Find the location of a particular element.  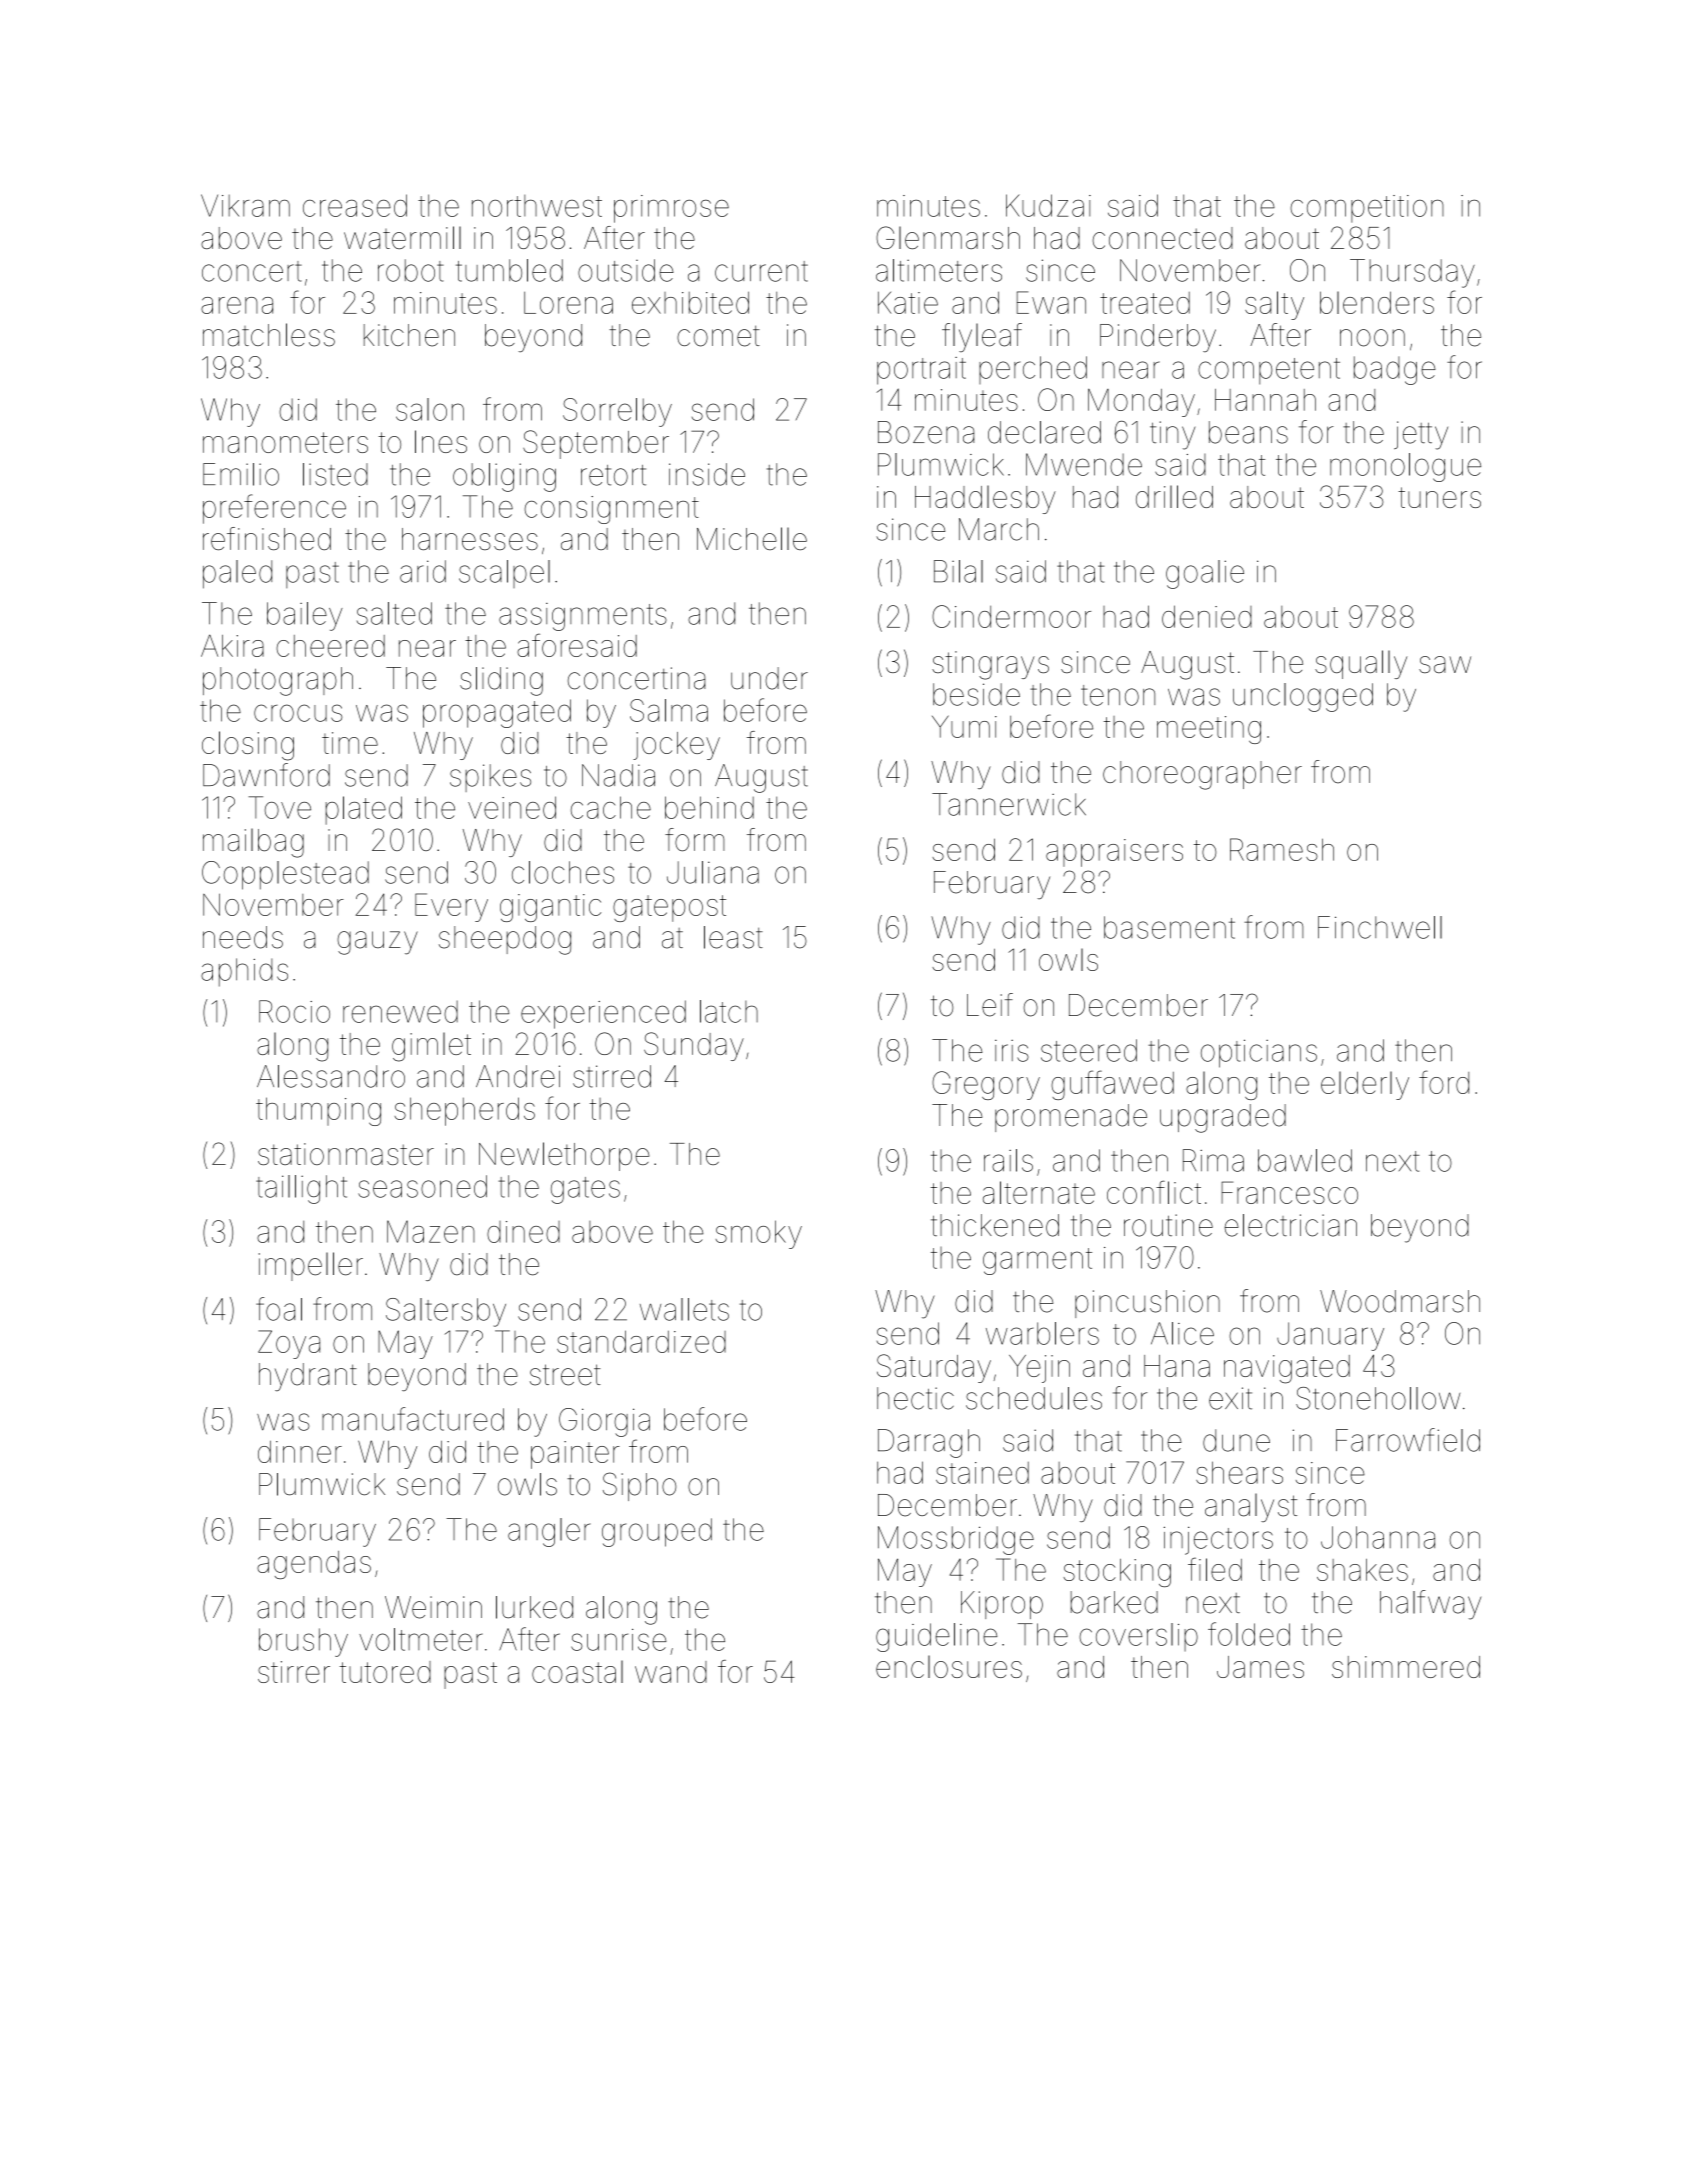

refinished is located at coordinates (267, 538).
